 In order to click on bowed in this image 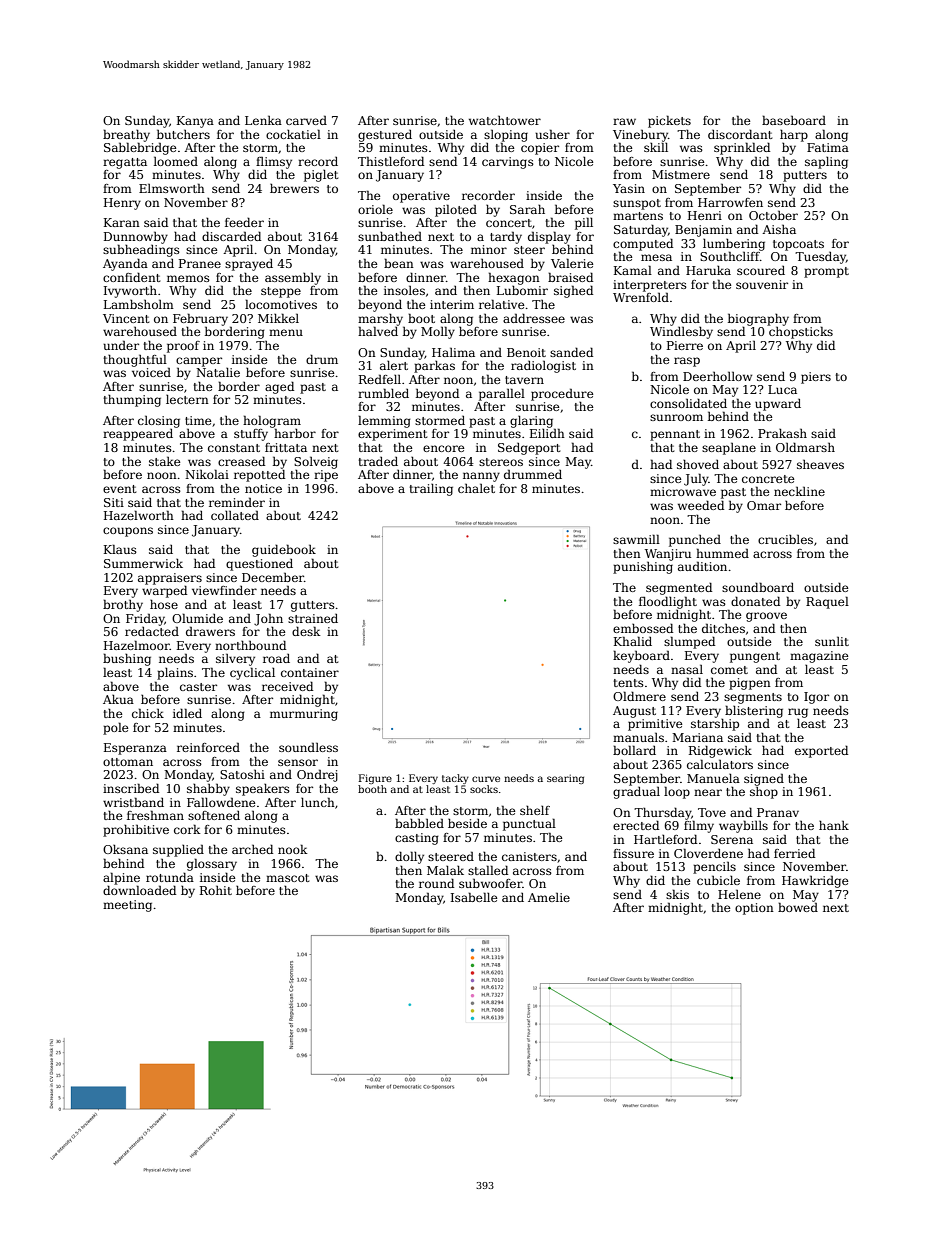, I will do `click(798, 907)`.
